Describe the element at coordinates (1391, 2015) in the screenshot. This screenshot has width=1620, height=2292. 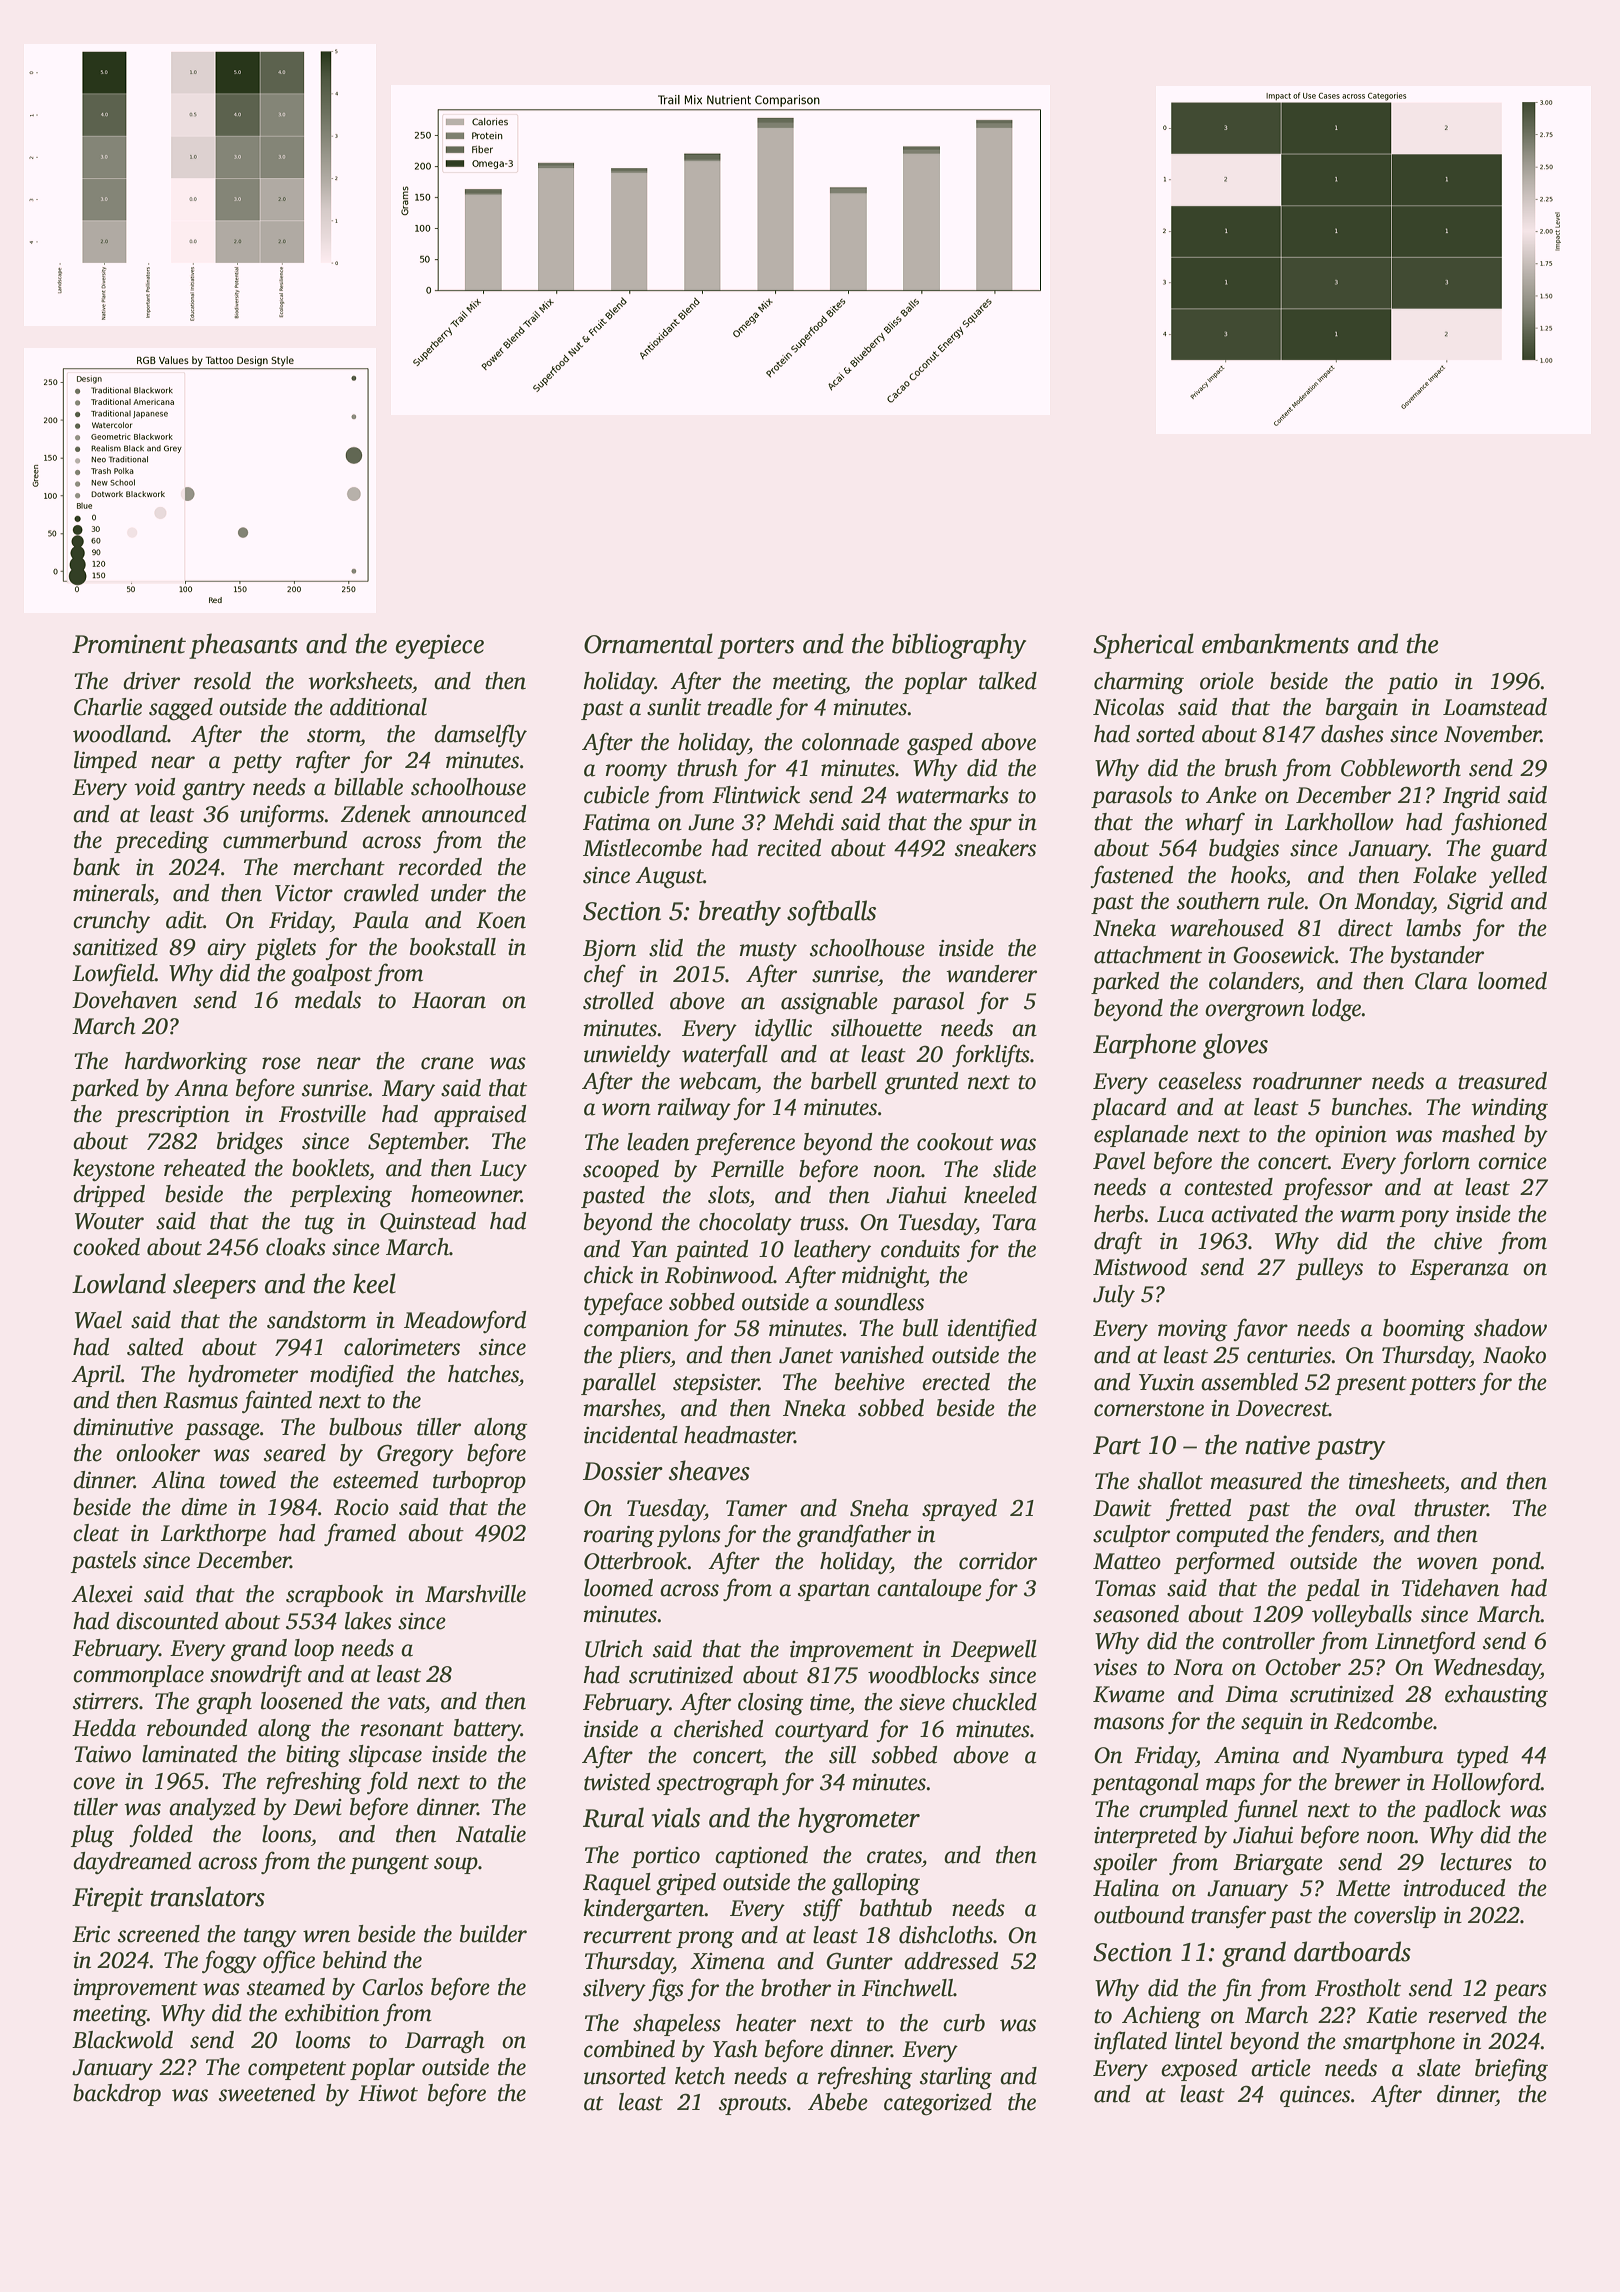
I see `Katie` at that location.
